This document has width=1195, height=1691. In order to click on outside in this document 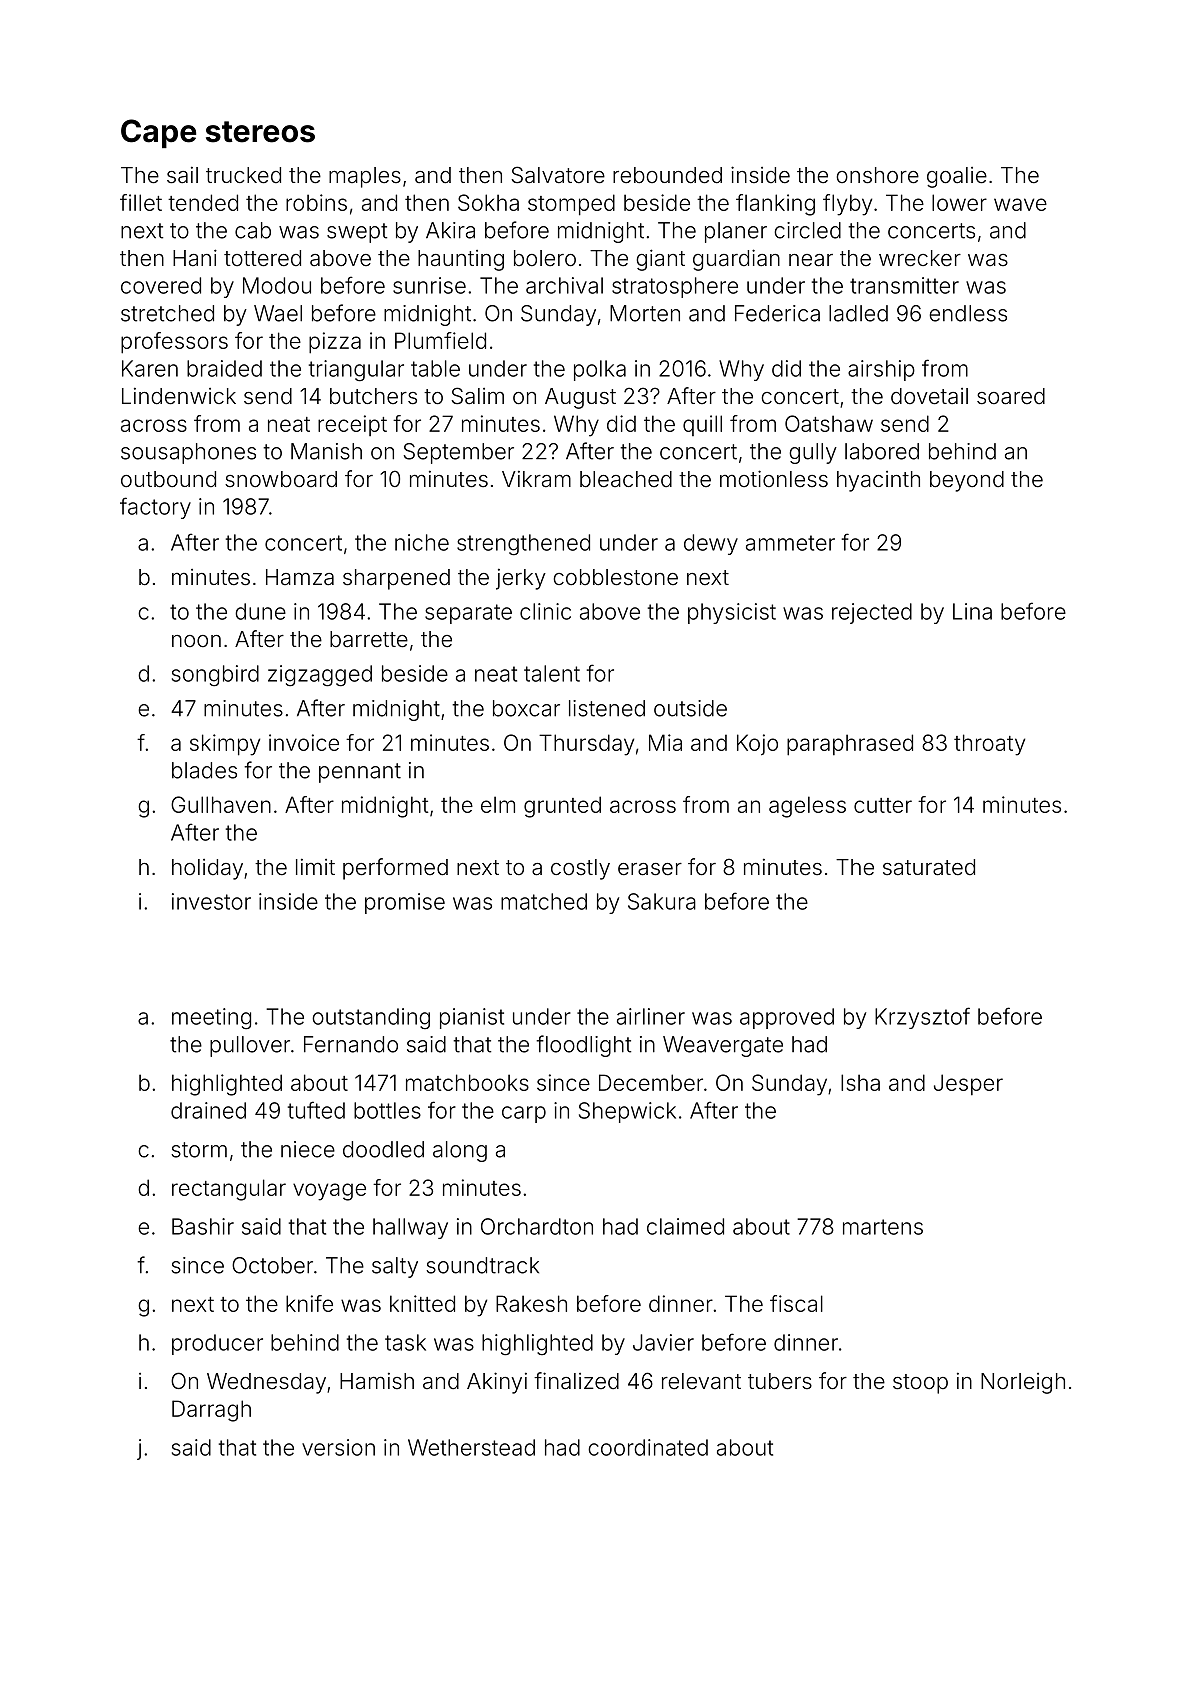, I will do `click(690, 708)`.
